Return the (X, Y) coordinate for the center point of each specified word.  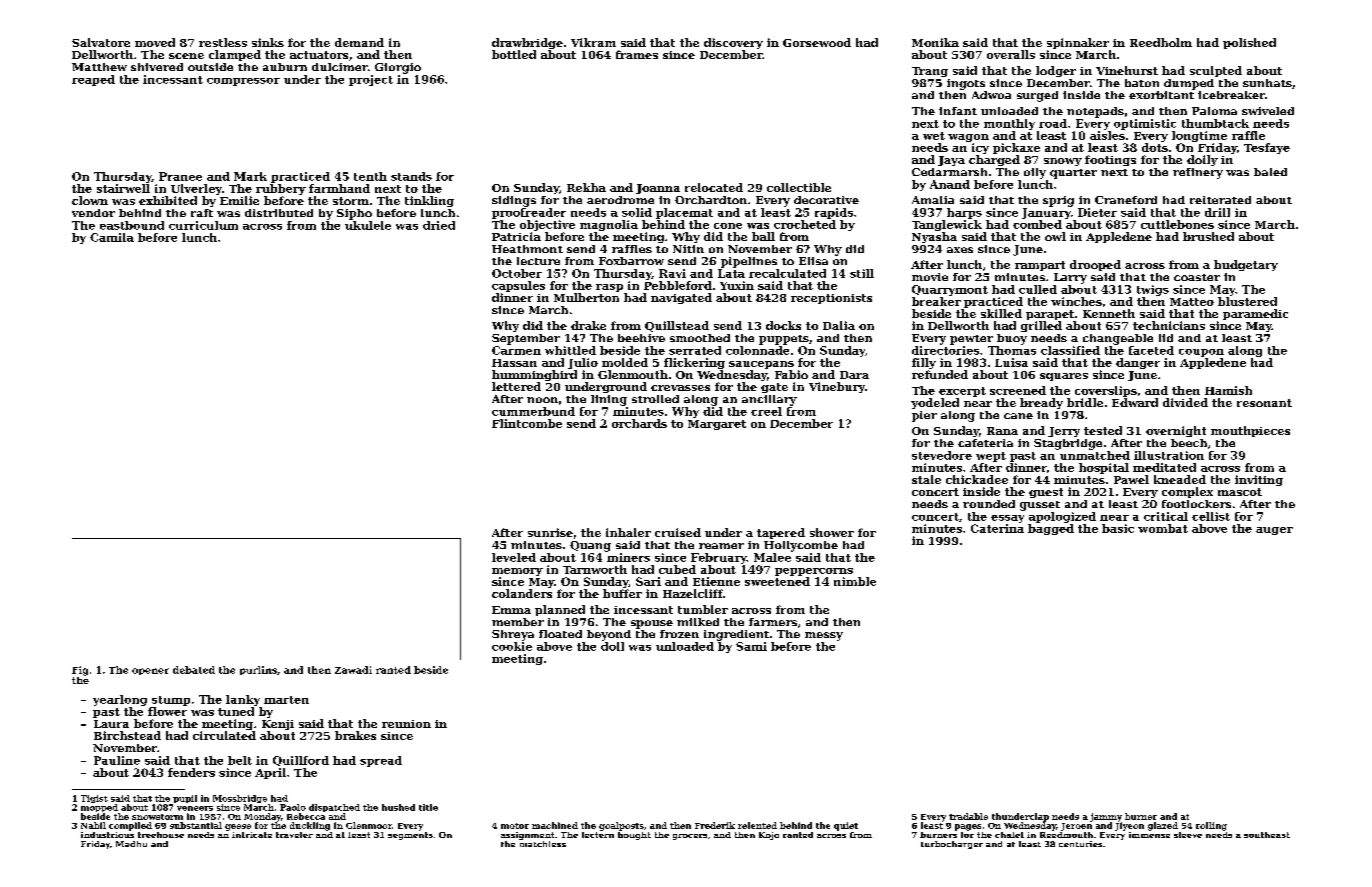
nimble (855, 581)
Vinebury (837, 387)
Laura (111, 724)
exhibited (168, 200)
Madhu (131, 844)
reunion (406, 724)
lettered (516, 386)
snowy (1063, 162)
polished (1249, 43)
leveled (514, 557)
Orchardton (711, 200)
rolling (1211, 826)
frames (637, 54)
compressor (243, 82)
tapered (781, 533)
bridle (1085, 402)
